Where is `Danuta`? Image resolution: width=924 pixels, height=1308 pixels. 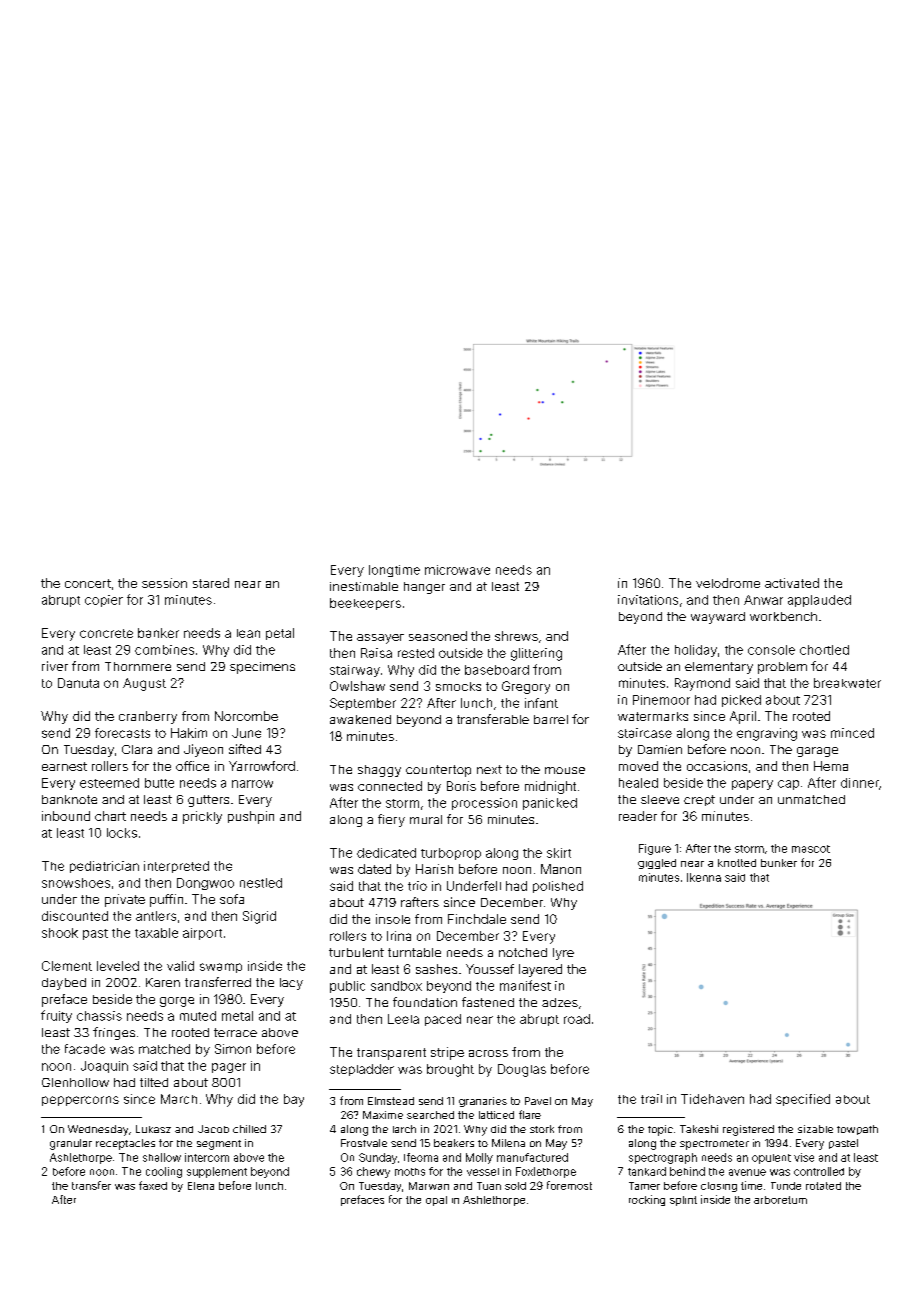
Danuta is located at coordinates (78, 683).
